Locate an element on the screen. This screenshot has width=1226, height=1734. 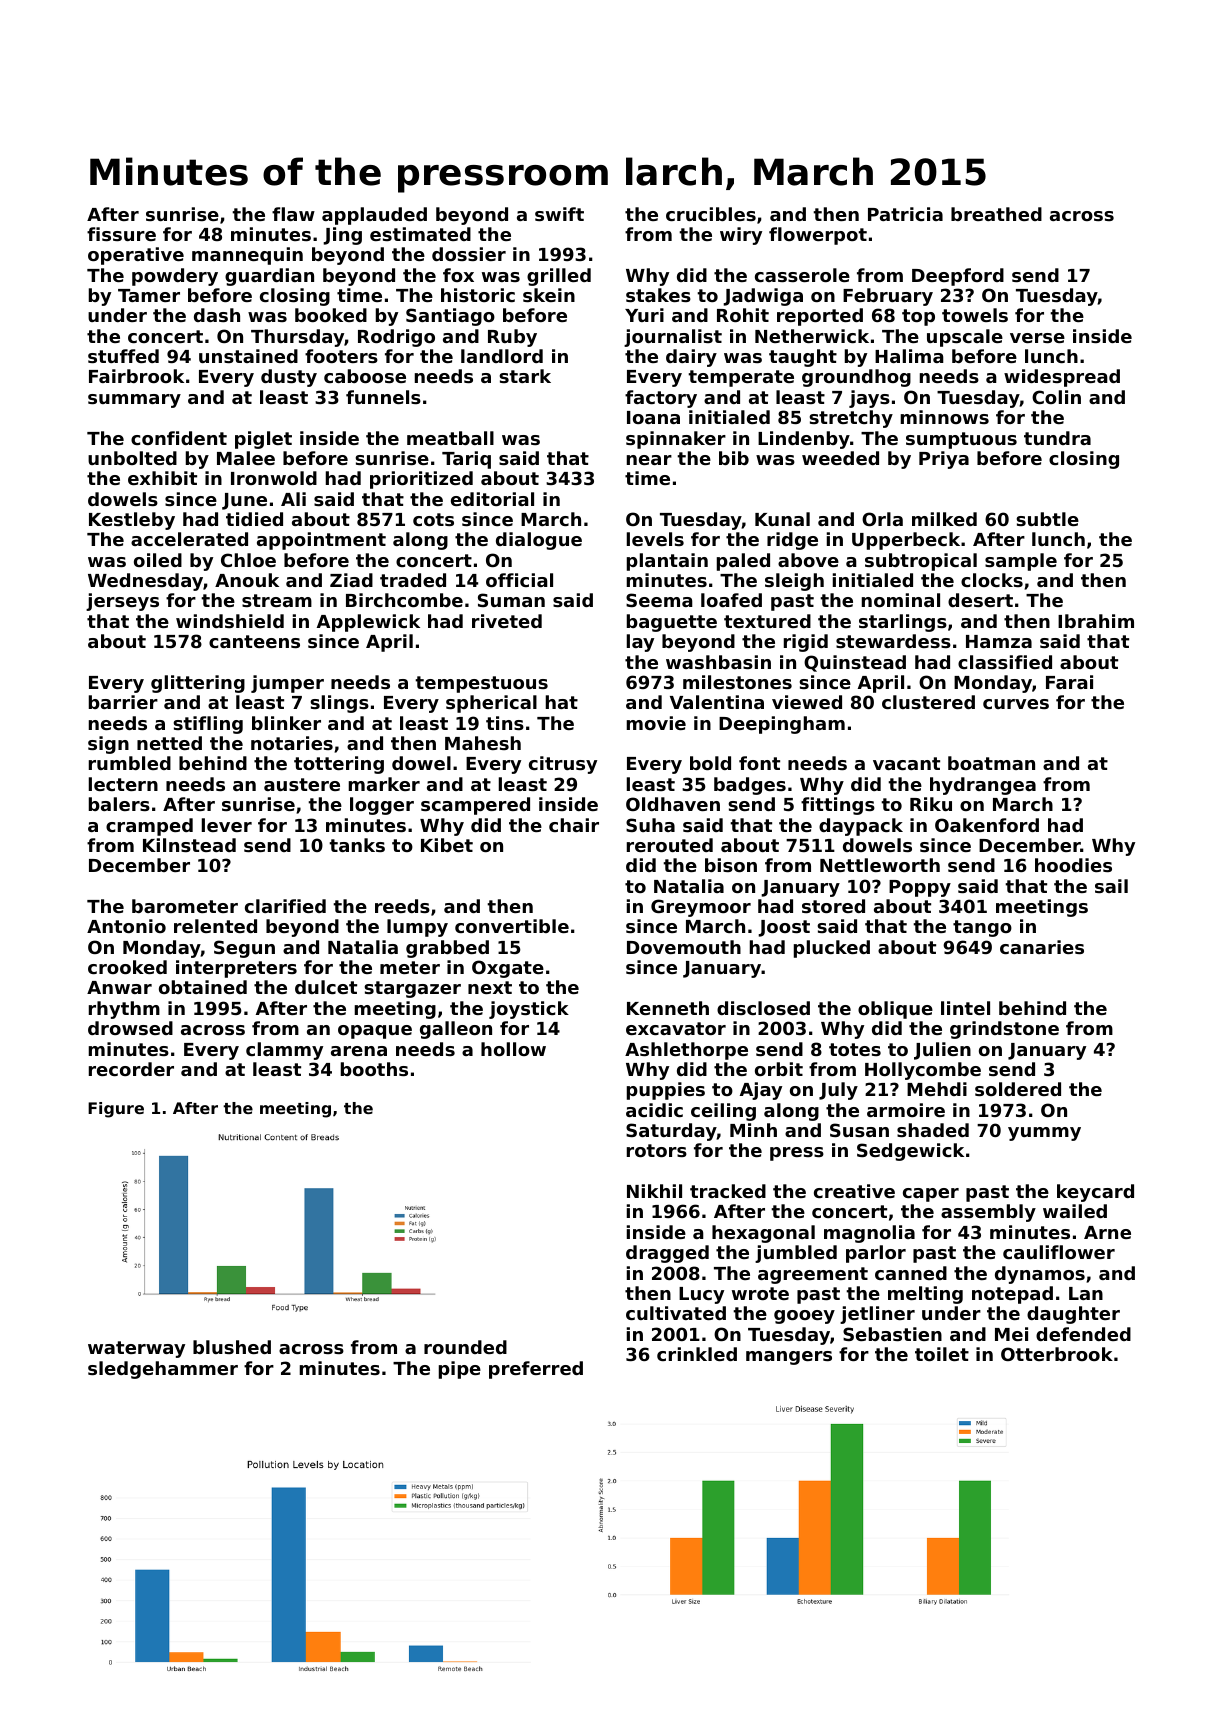
Nikhil is located at coordinates (654, 1191).
